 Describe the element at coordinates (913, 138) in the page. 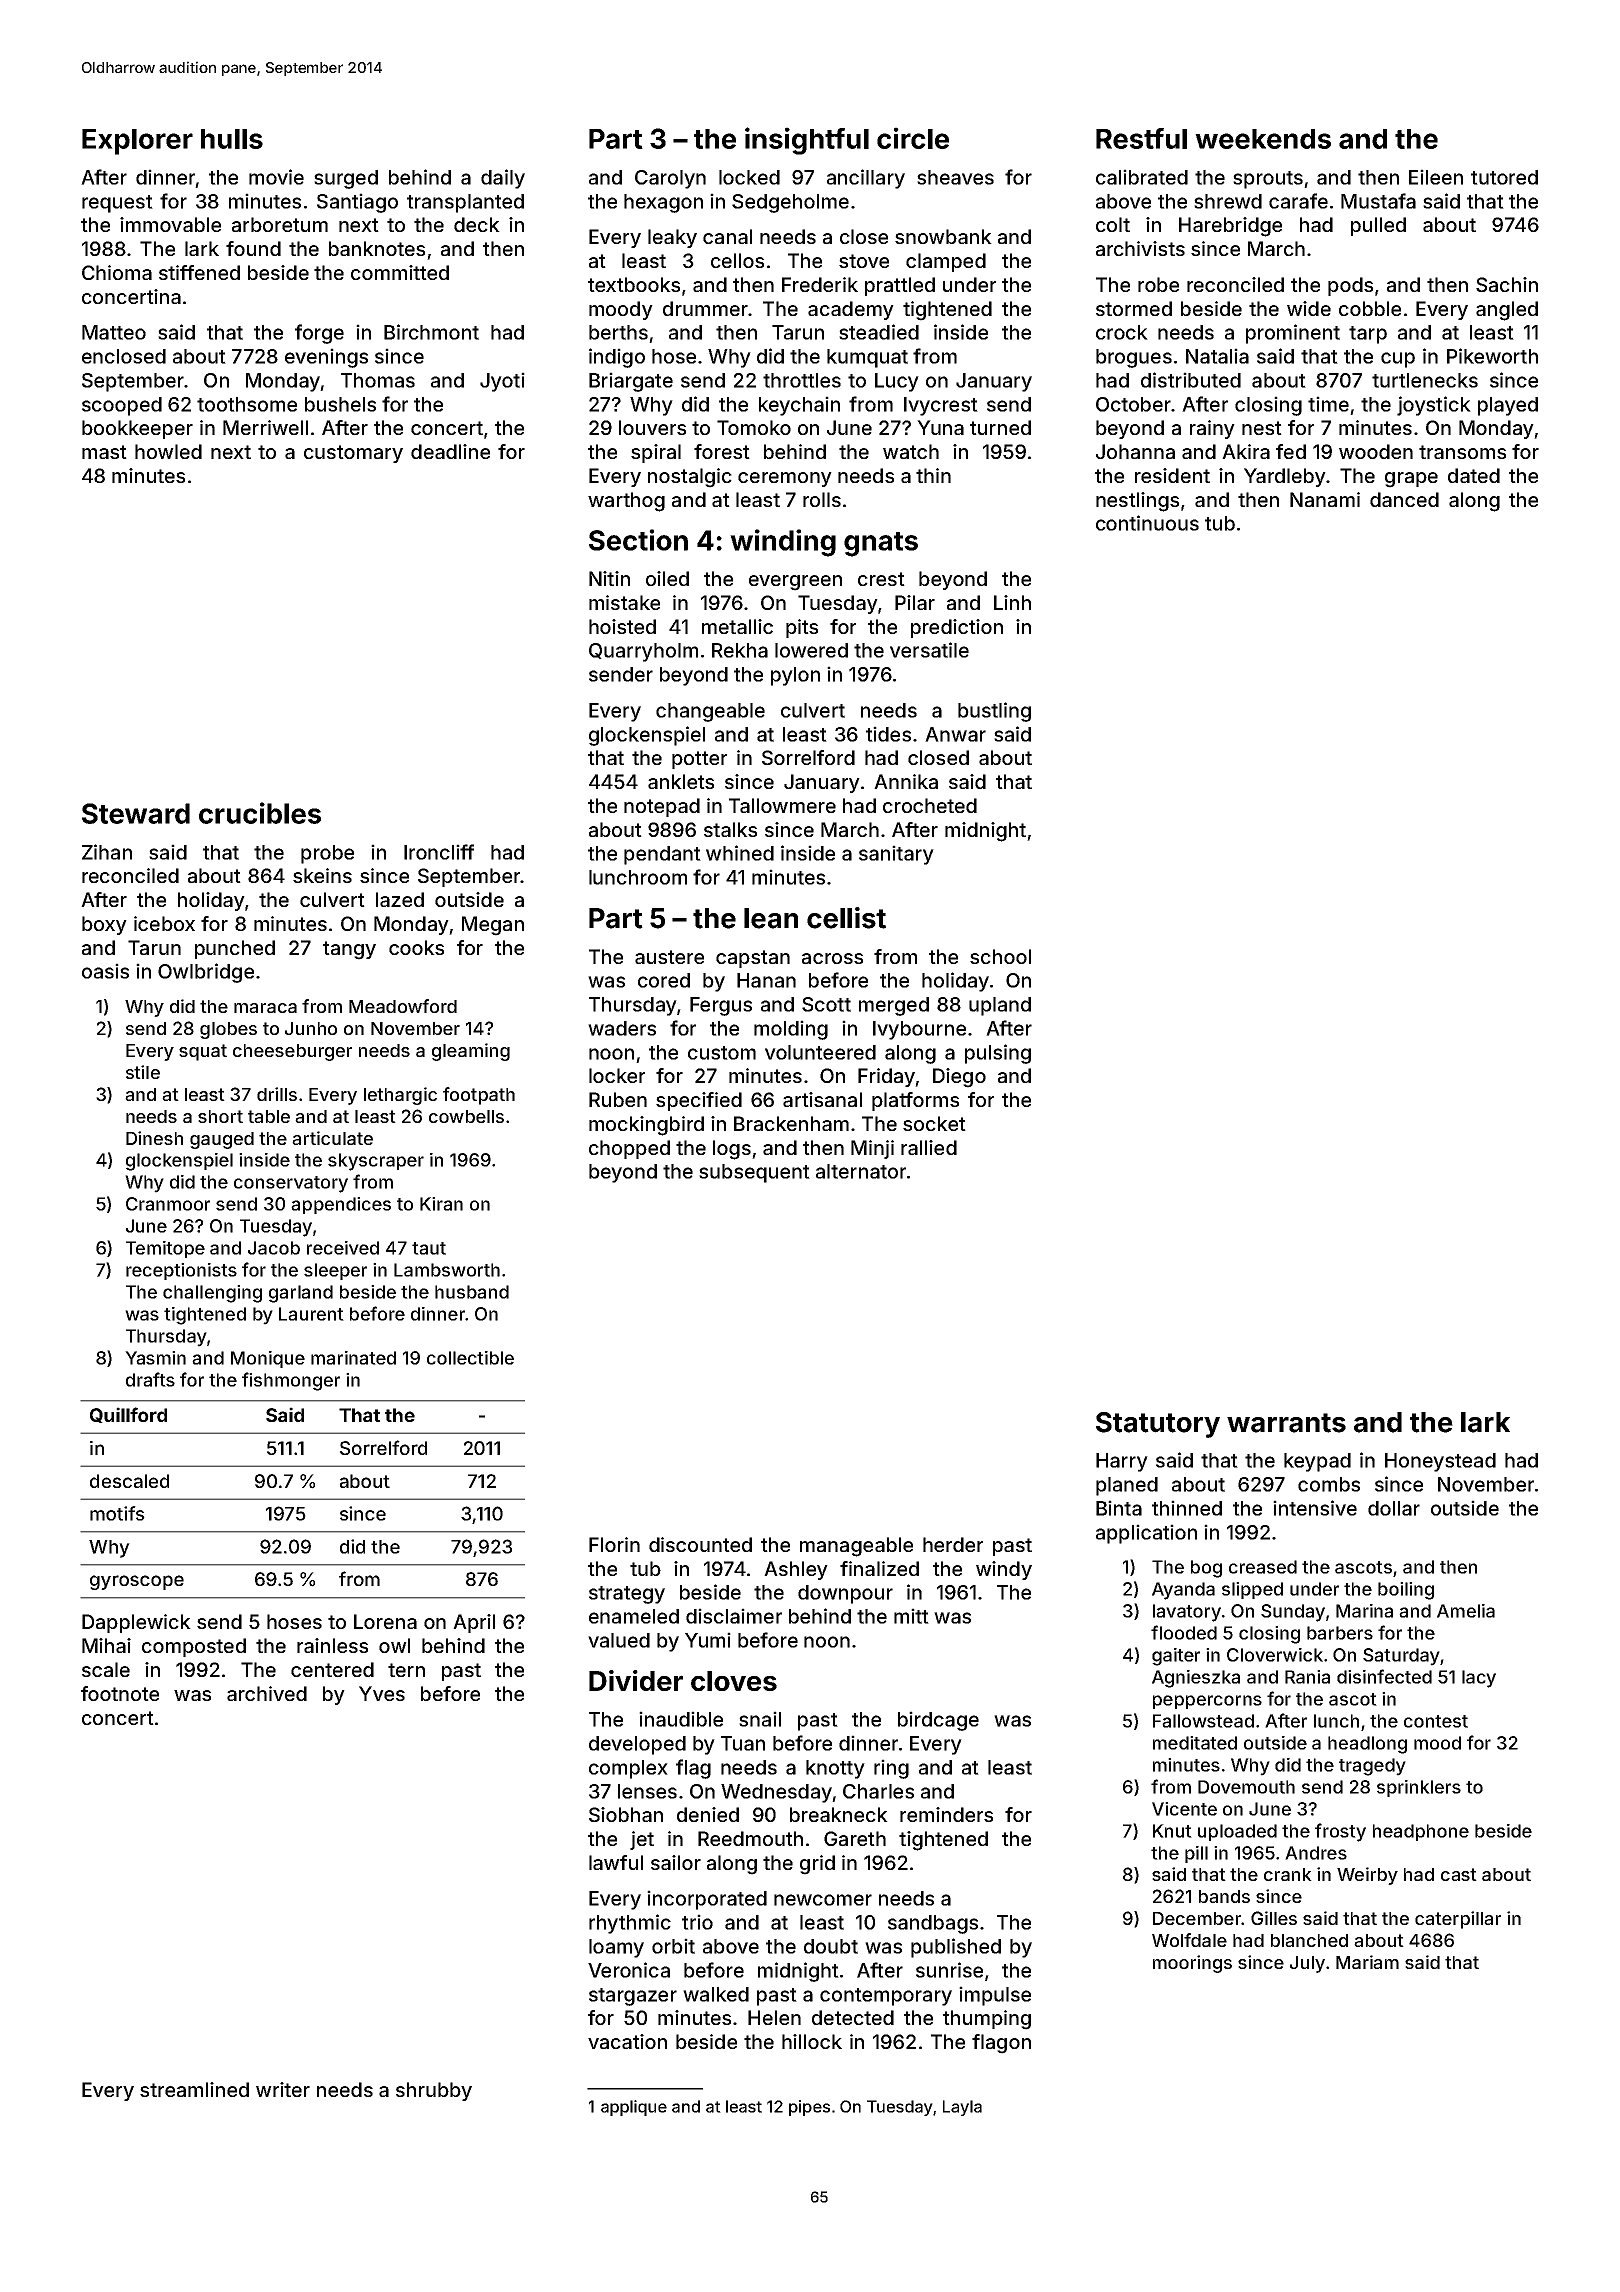

I see `circle` at that location.
